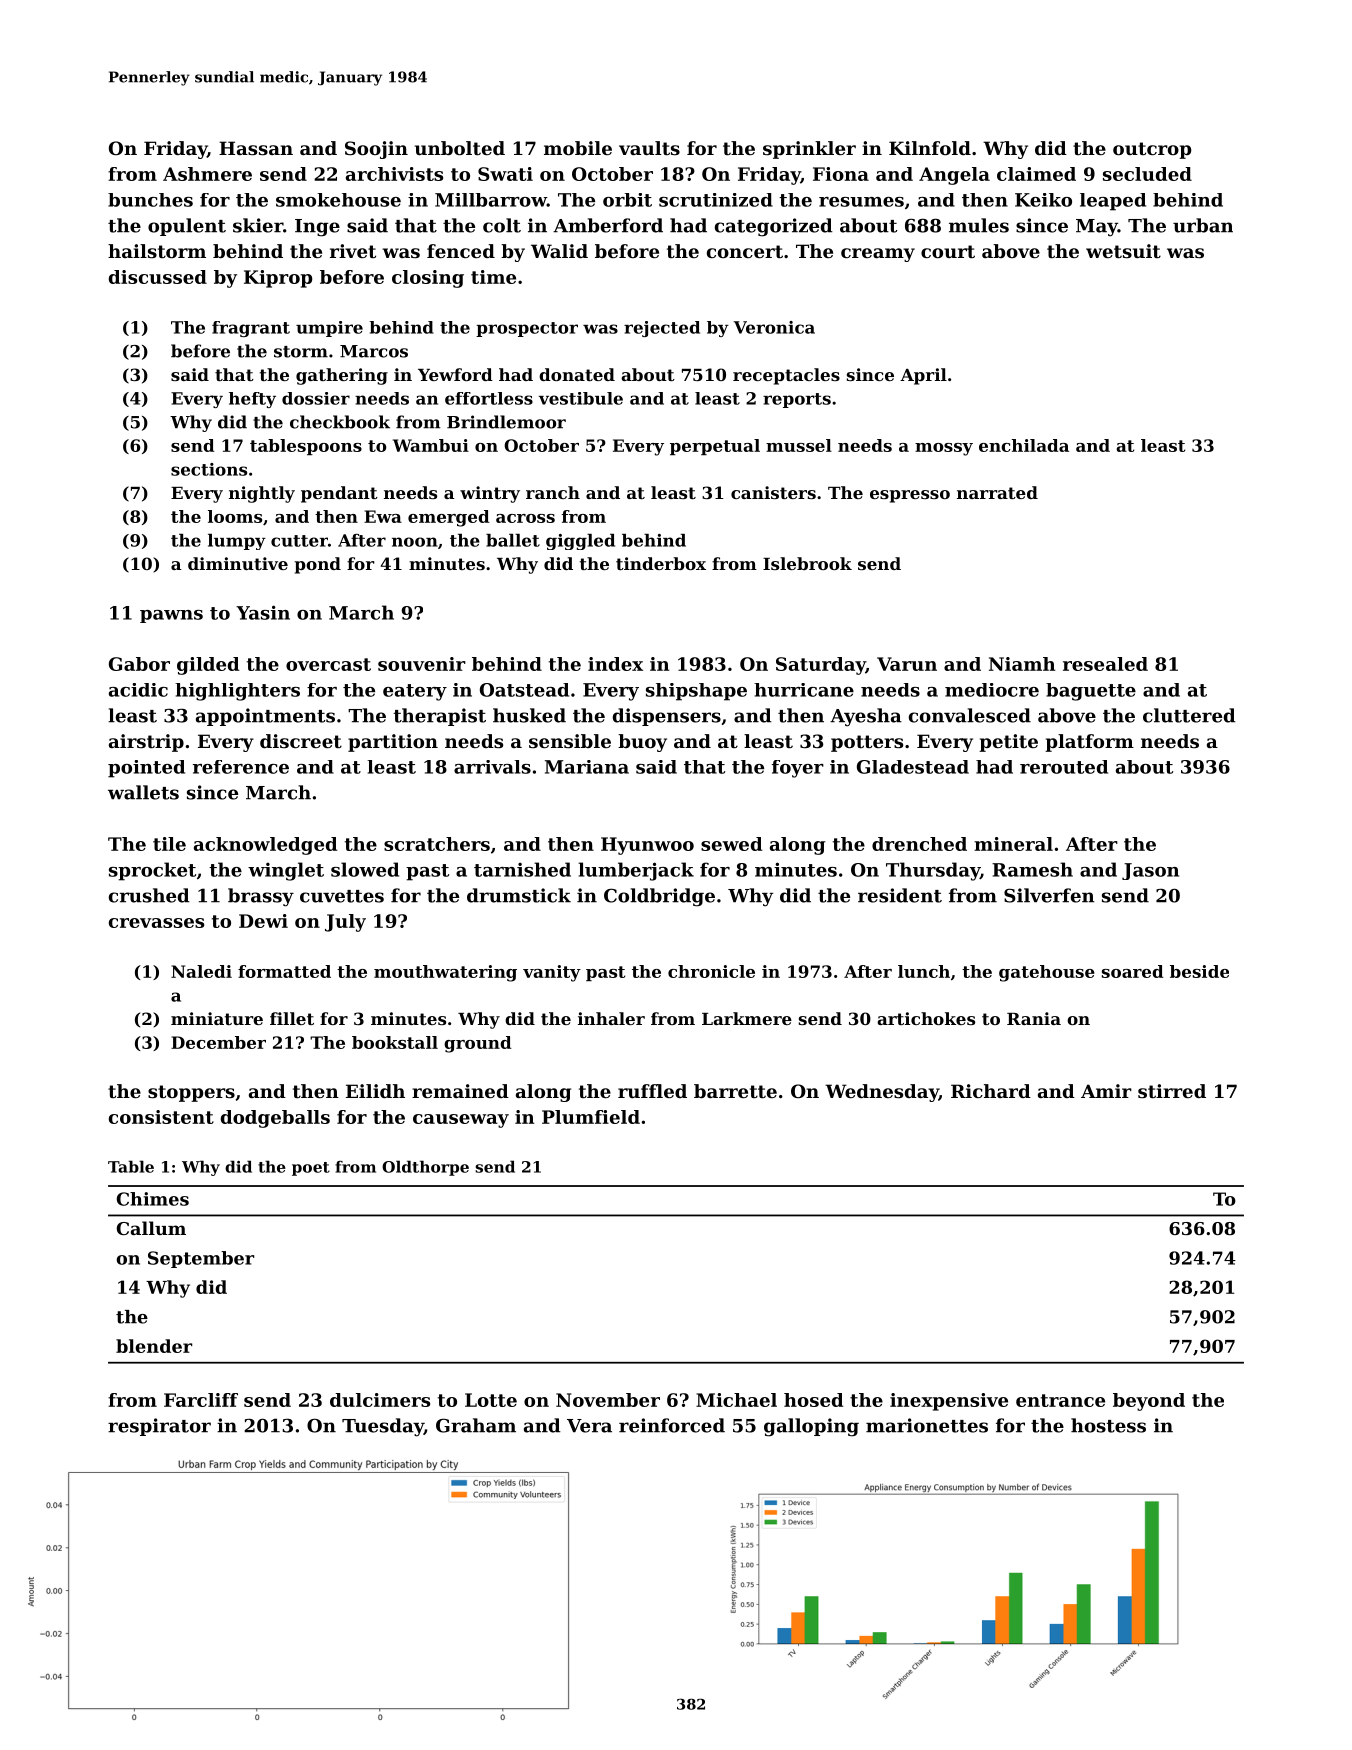 This screenshot has width=1352, height=1750. What do you see at coordinates (251, 329) in the screenshot?
I see `fragrant` at bounding box center [251, 329].
